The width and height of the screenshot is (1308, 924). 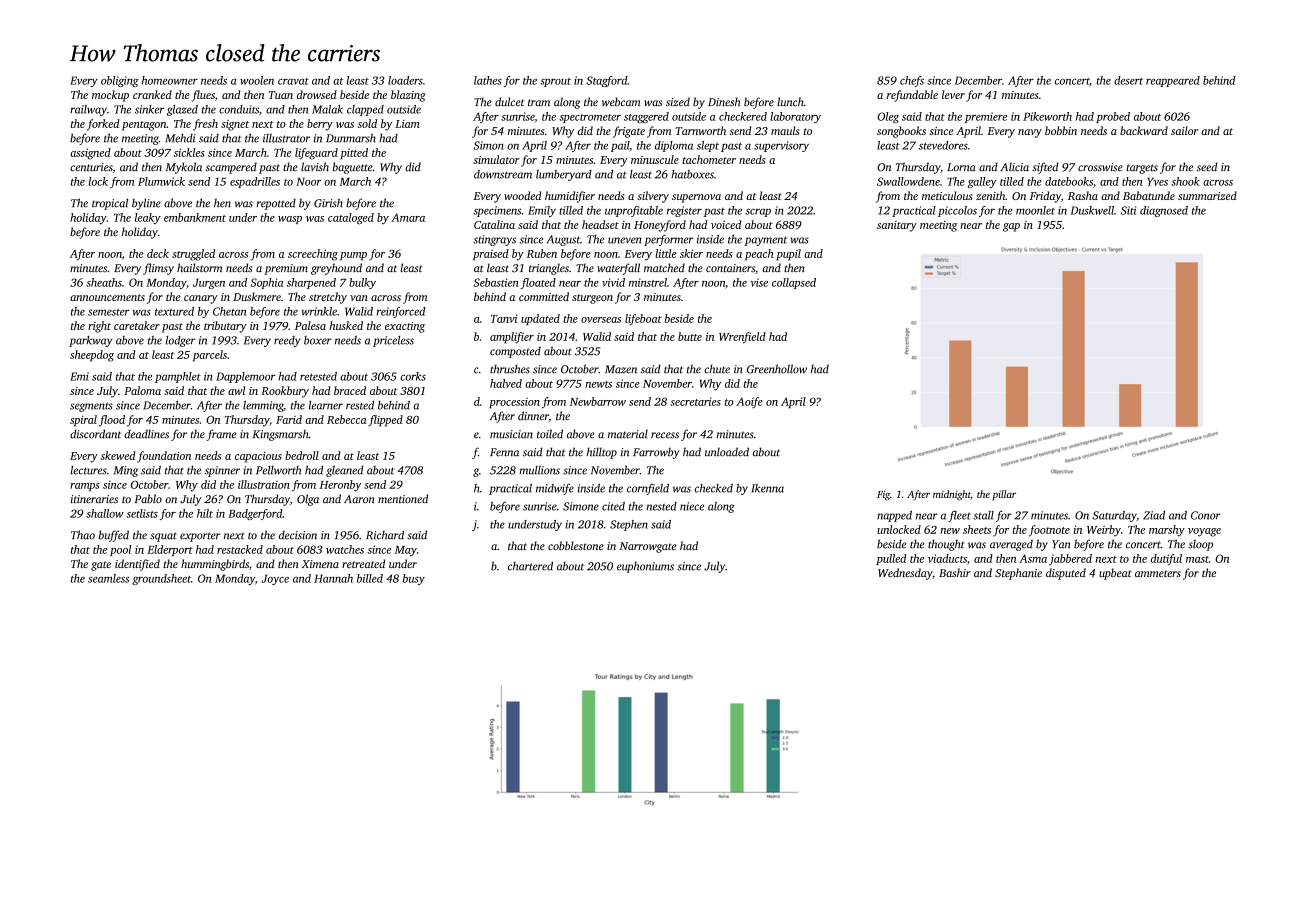 I want to click on Aoife, so click(x=749, y=403).
